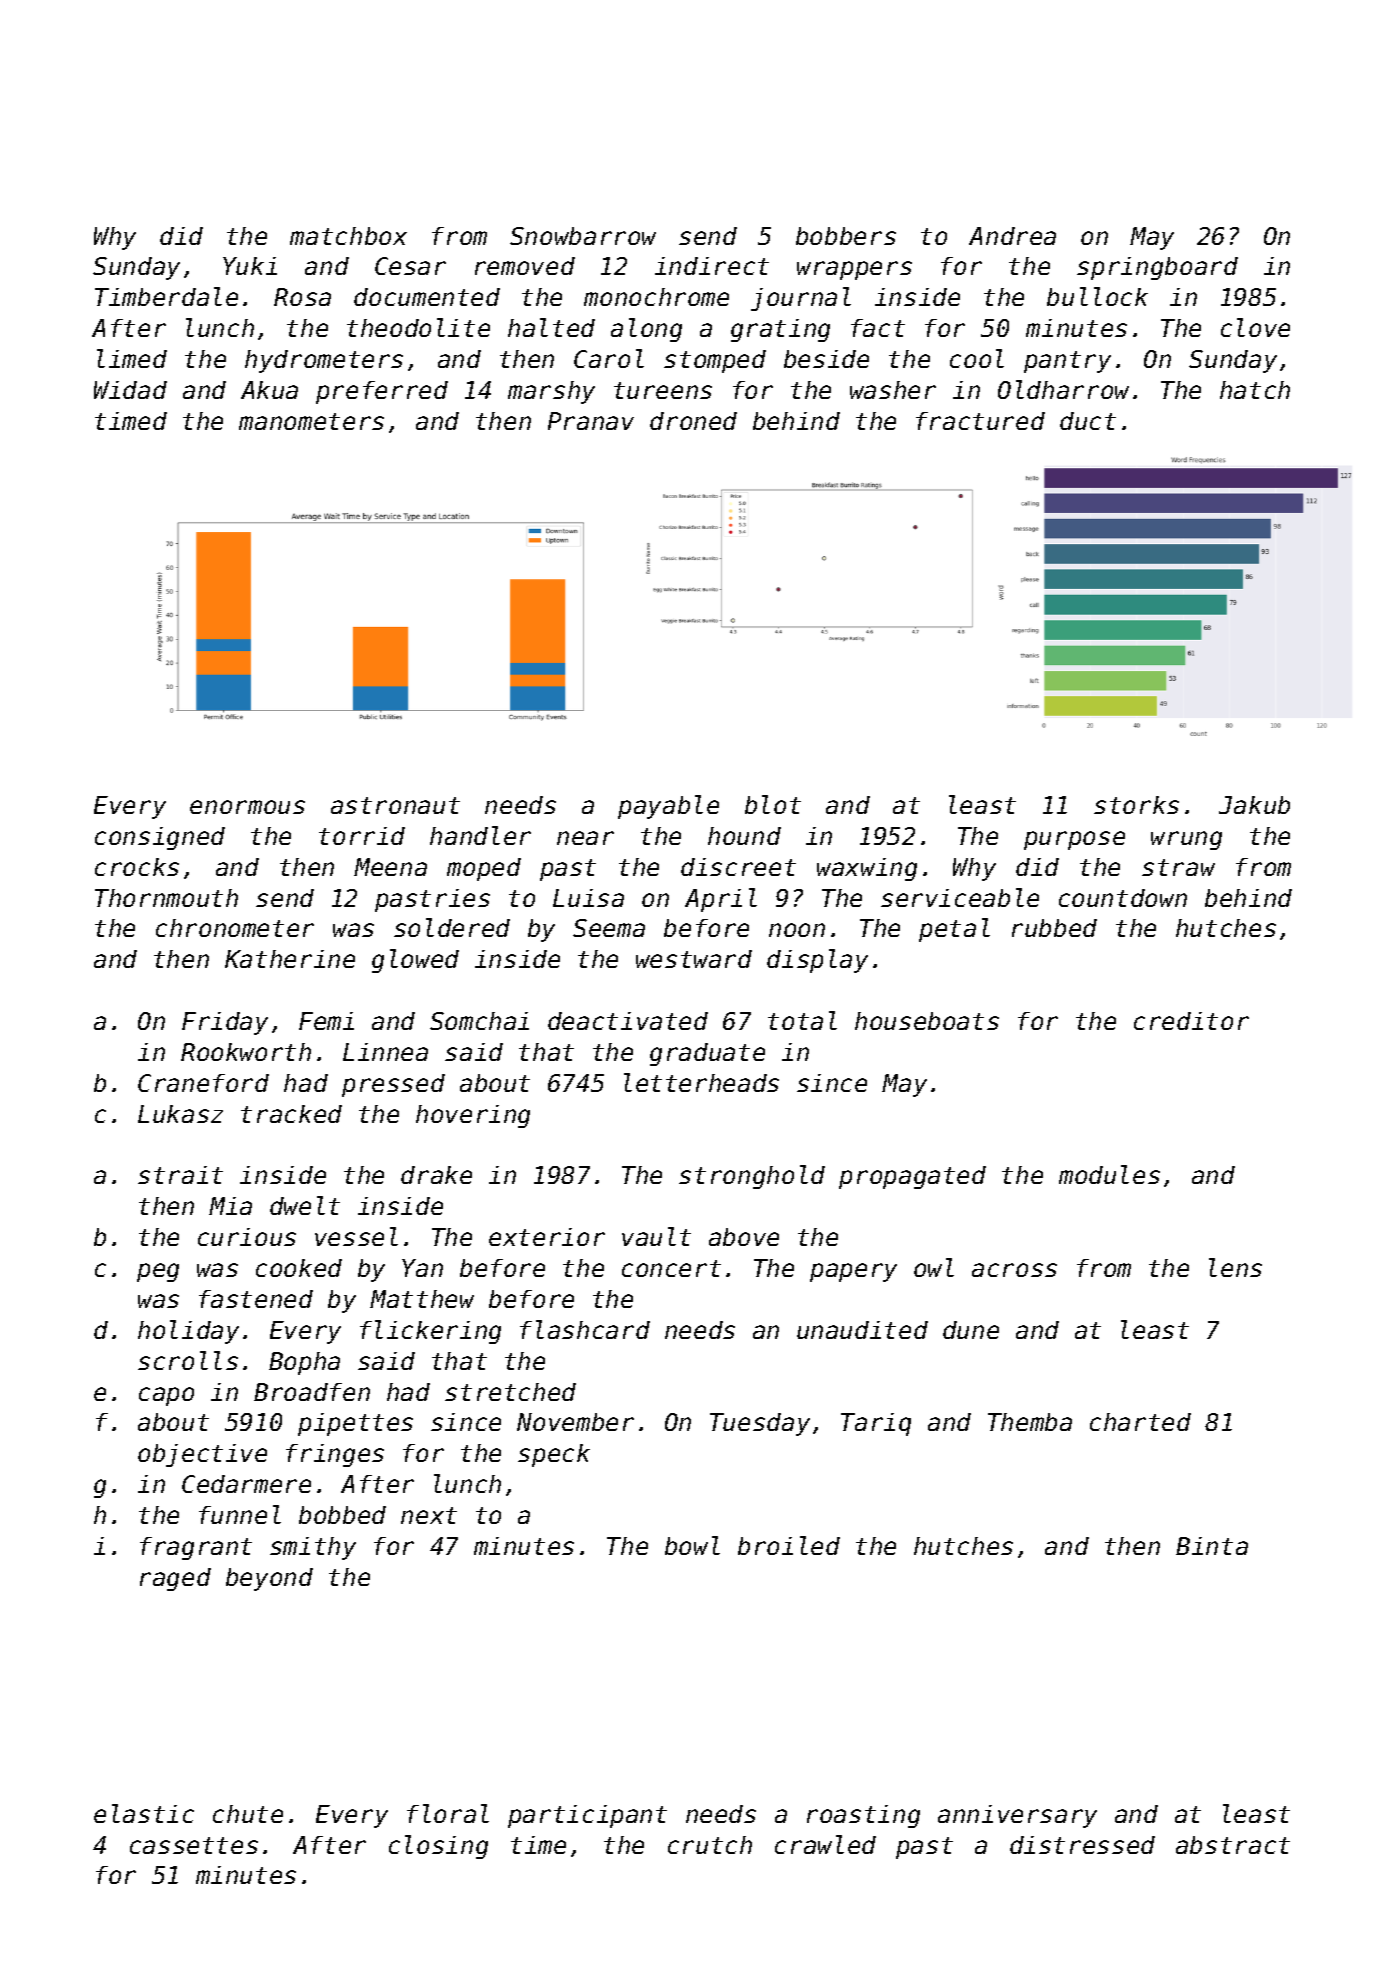 This page has width=1386, height=1969. What do you see at coordinates (348, 236) in the page?
I see `matchbox` at bounding box center [348, 236].
